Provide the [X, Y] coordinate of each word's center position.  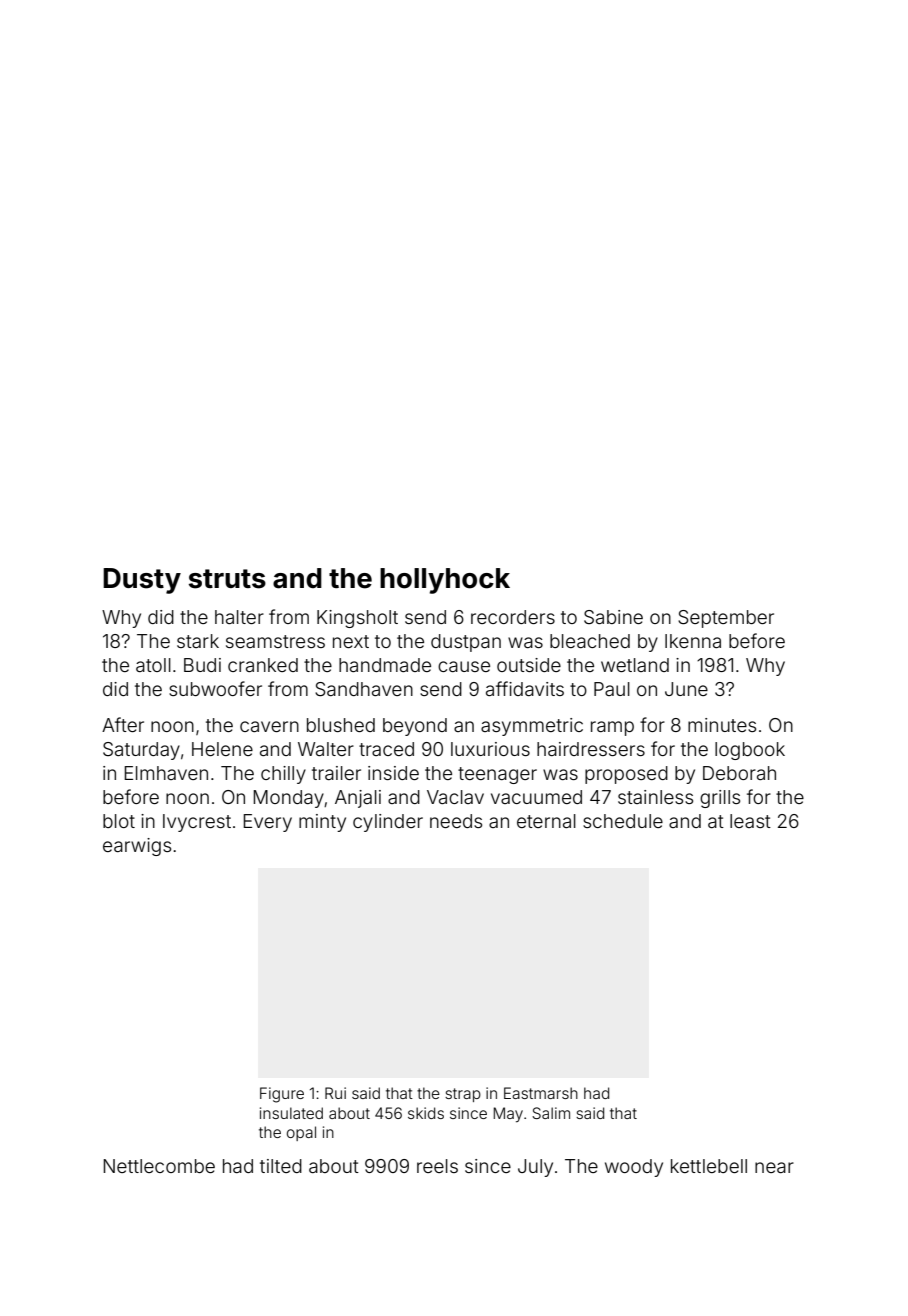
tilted [281, 1166]
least [750, 821]
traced [386, 749]
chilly [283, 775]
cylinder [388, 823]
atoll [153, 665]
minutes [722, 725]
